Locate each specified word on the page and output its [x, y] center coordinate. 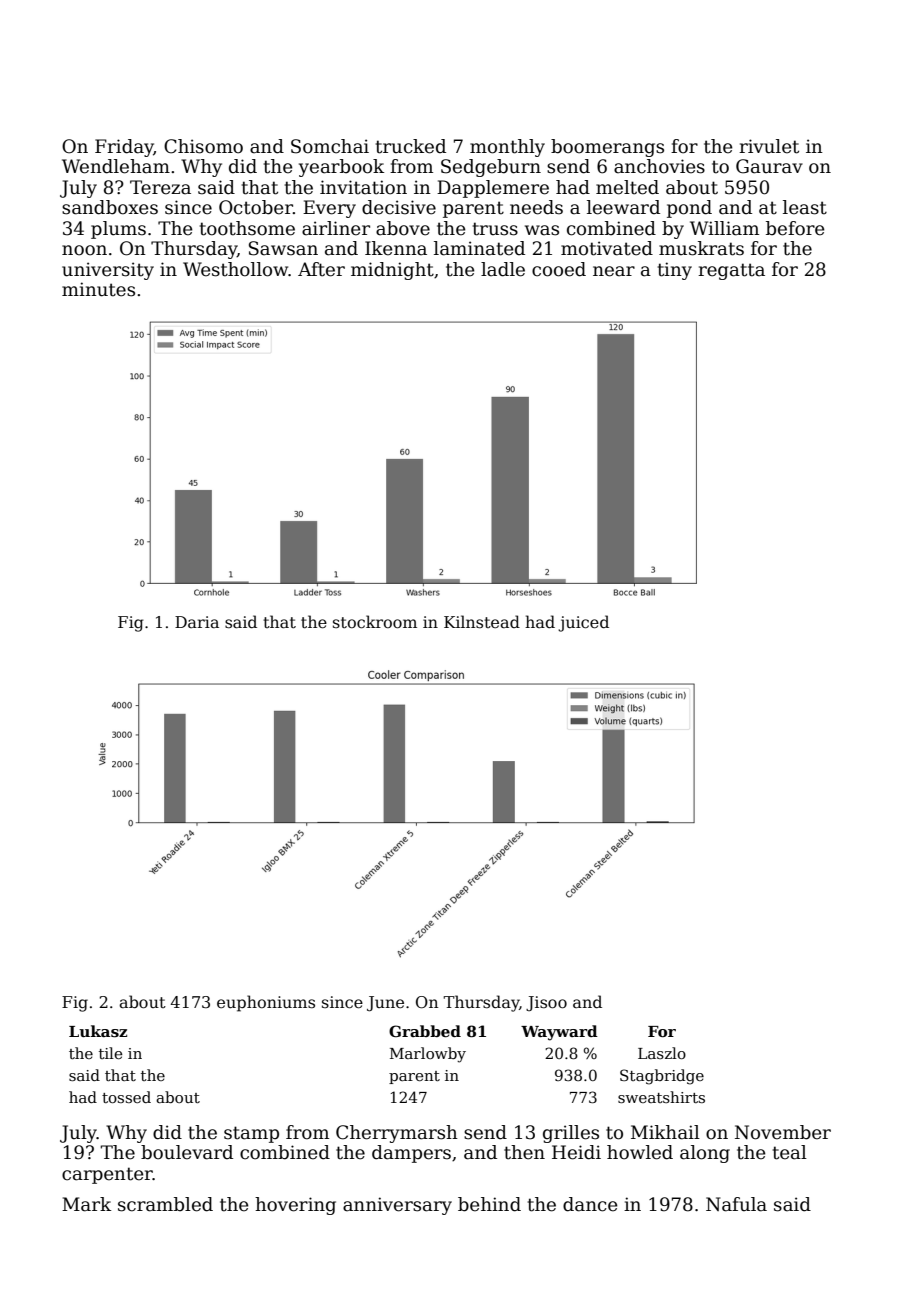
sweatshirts [661, 1097]
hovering [295, 1206]
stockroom [375, 622]
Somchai [330, 146]
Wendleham [116, 166]
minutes [98, 289]
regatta [731, 271]
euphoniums [266, 1003]
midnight [392, 271]
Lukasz [98, 1031]
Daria [197, 622]
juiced [583, 623]
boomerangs [607, 148]
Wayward [559, 1033]
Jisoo [546, 1003]
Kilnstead [482, 621]
